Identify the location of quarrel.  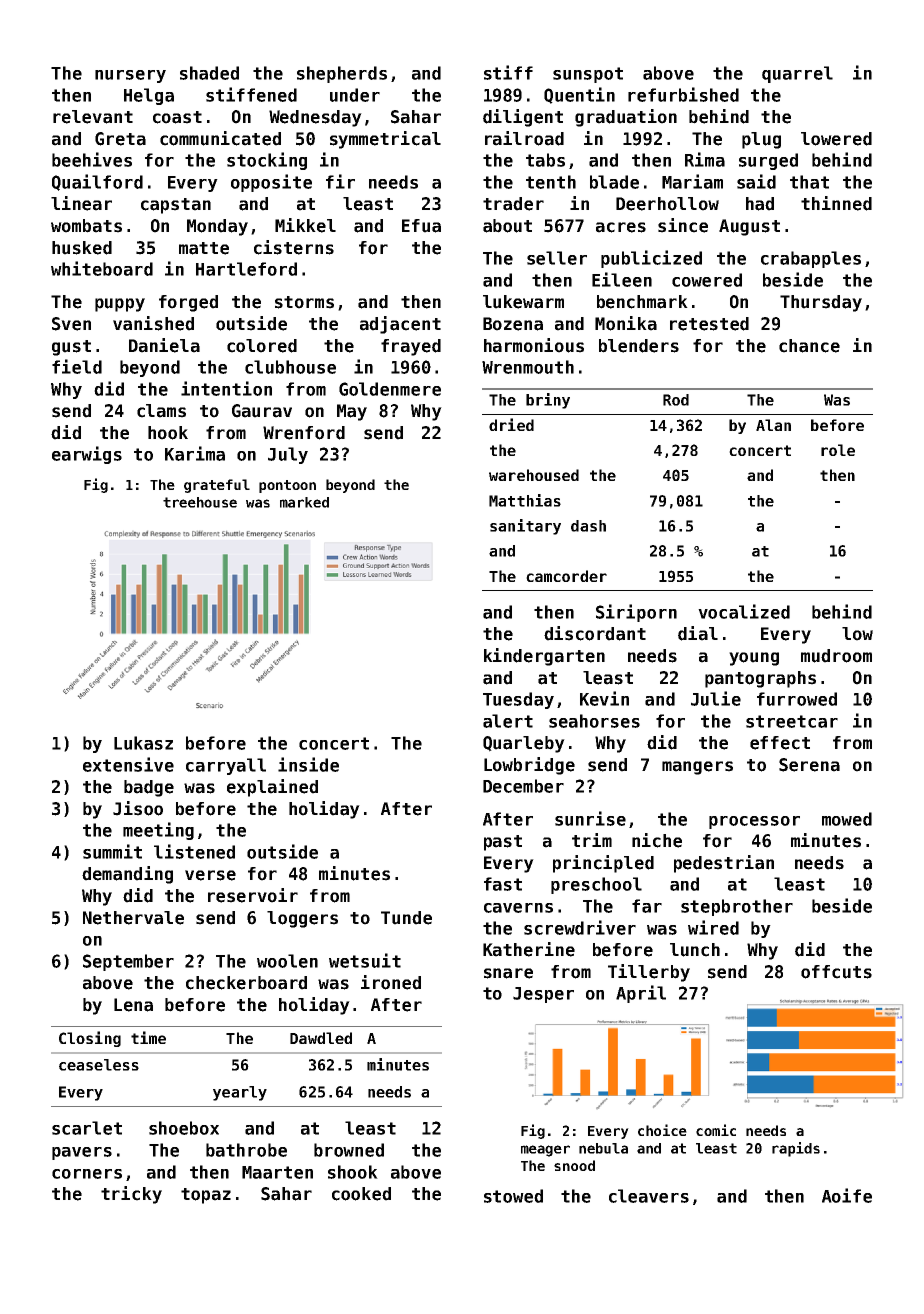
(797, 74).
